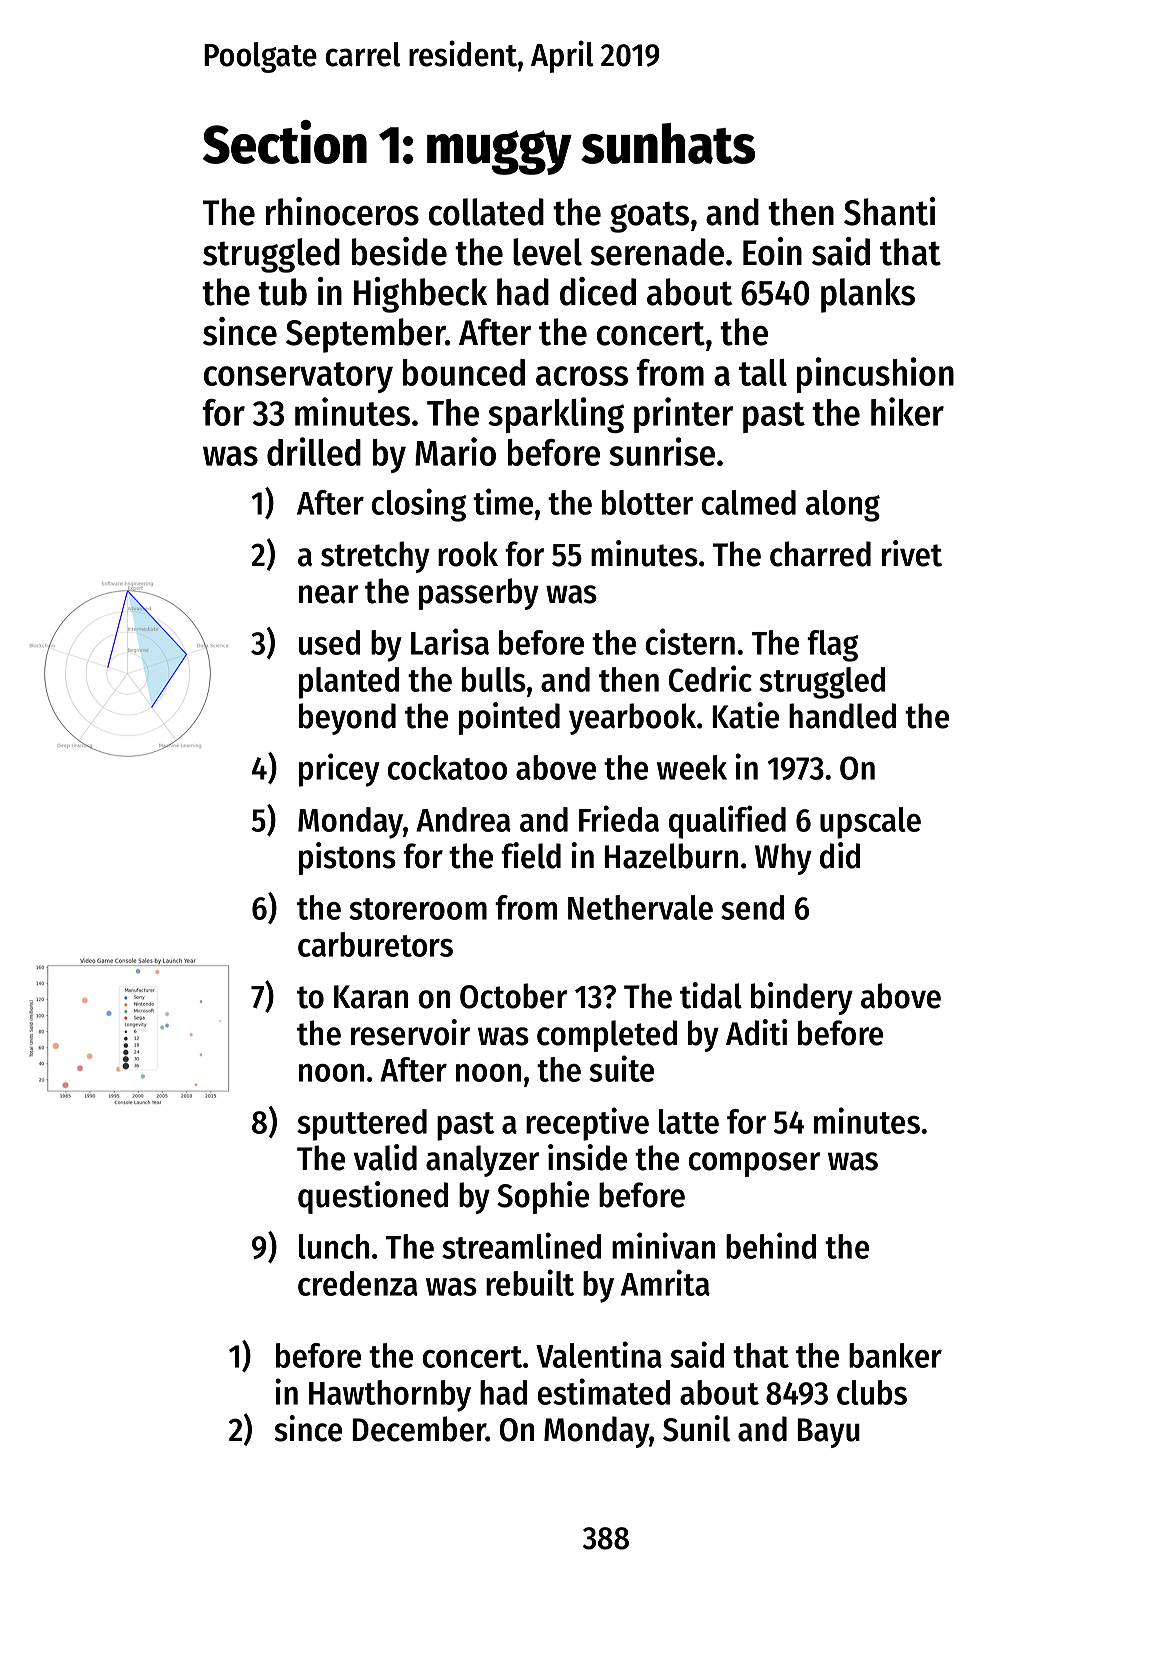 The height and width of the screenshot is (1654, 1165). I want to click on Sunil, so click(696, 1428).
